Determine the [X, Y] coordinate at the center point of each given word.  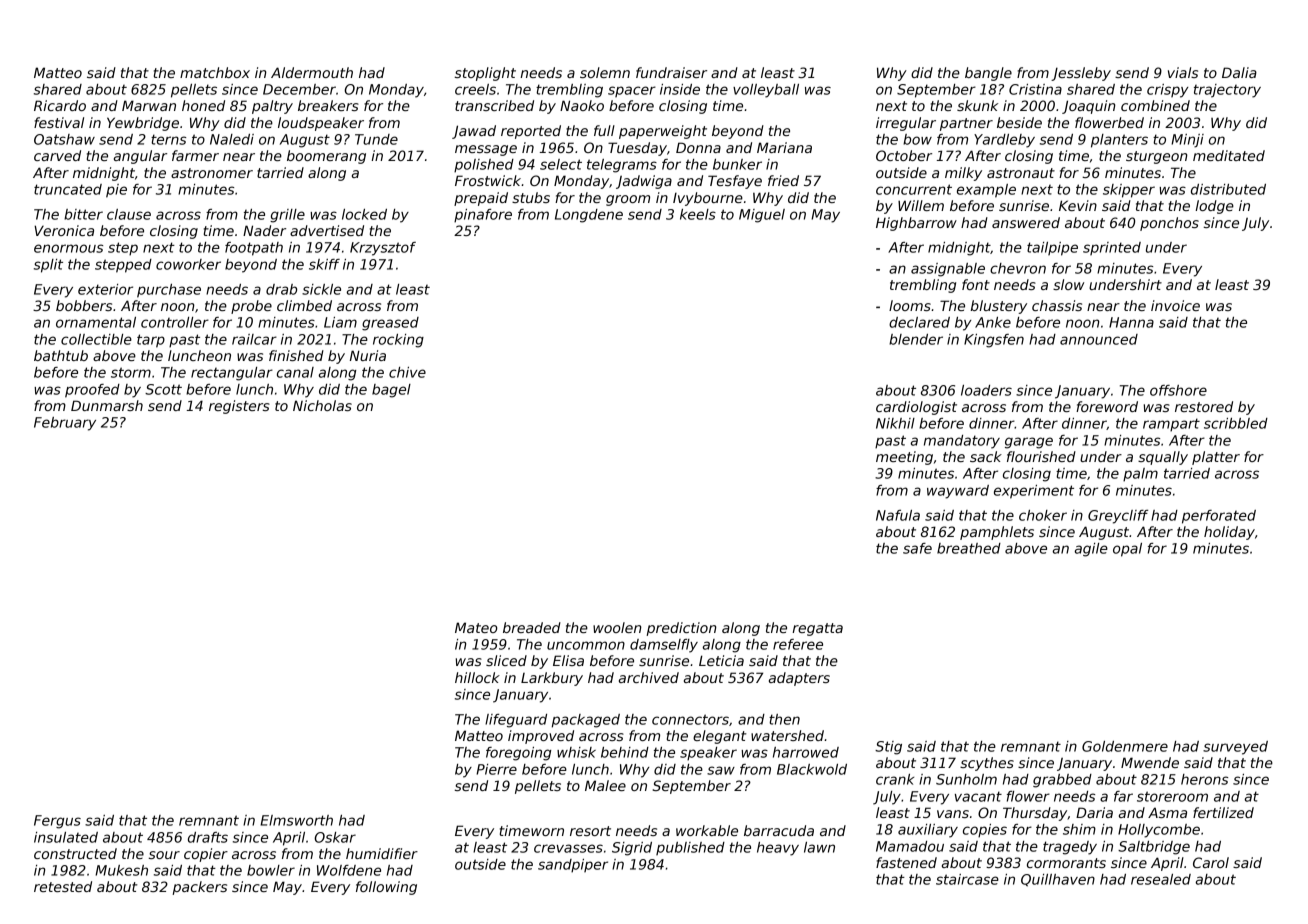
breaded [532, 627]
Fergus [57, 822]
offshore [1178, 390]
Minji [1187, 141]
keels [698, 214]
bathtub [61, 355]
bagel [391, 391]
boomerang [326, 157]
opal [1127, 550]
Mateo [476, 627]
